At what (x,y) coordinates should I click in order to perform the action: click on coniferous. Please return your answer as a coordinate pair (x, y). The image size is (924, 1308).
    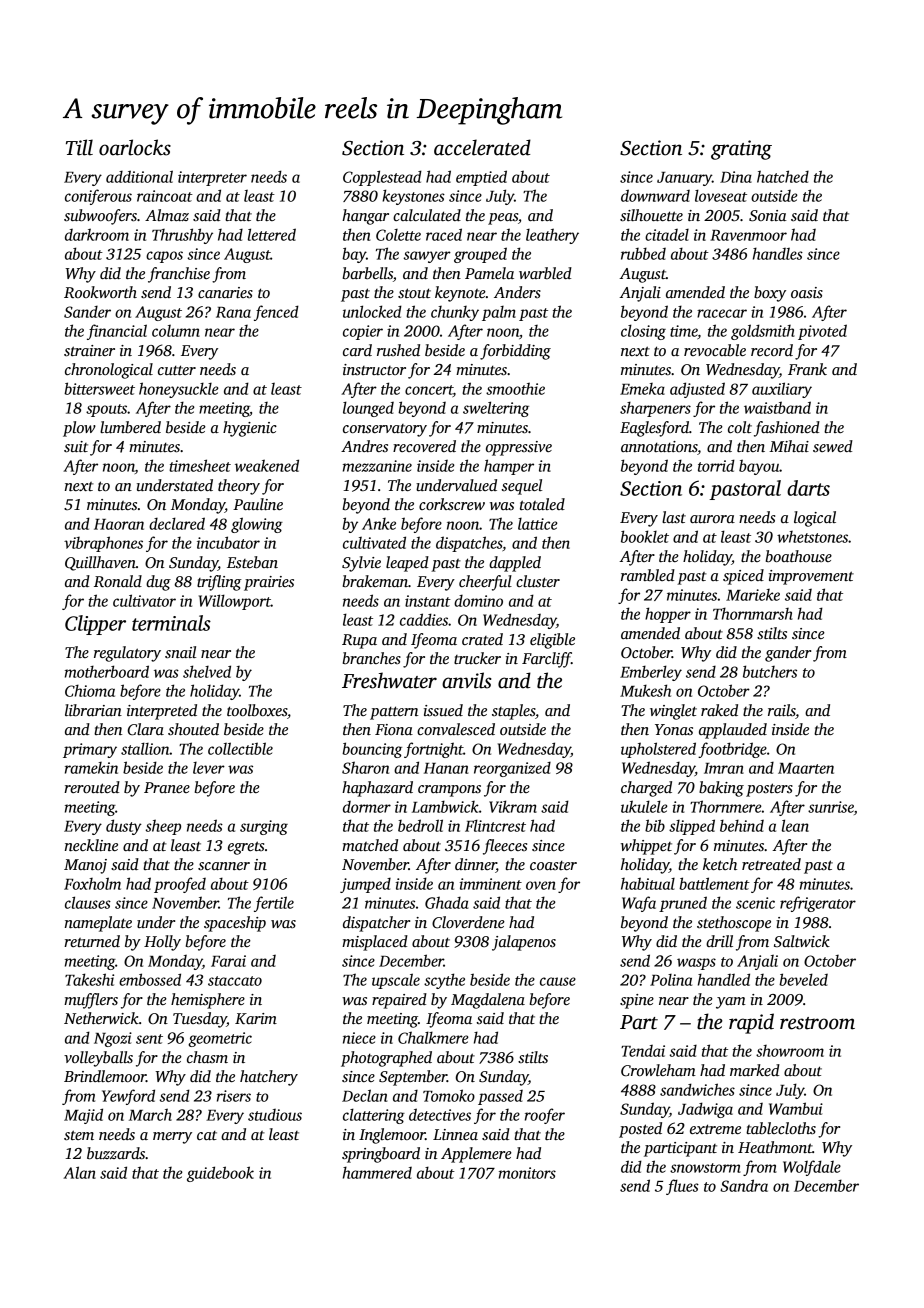
    Looking at the image, I should click on (98, 197).
